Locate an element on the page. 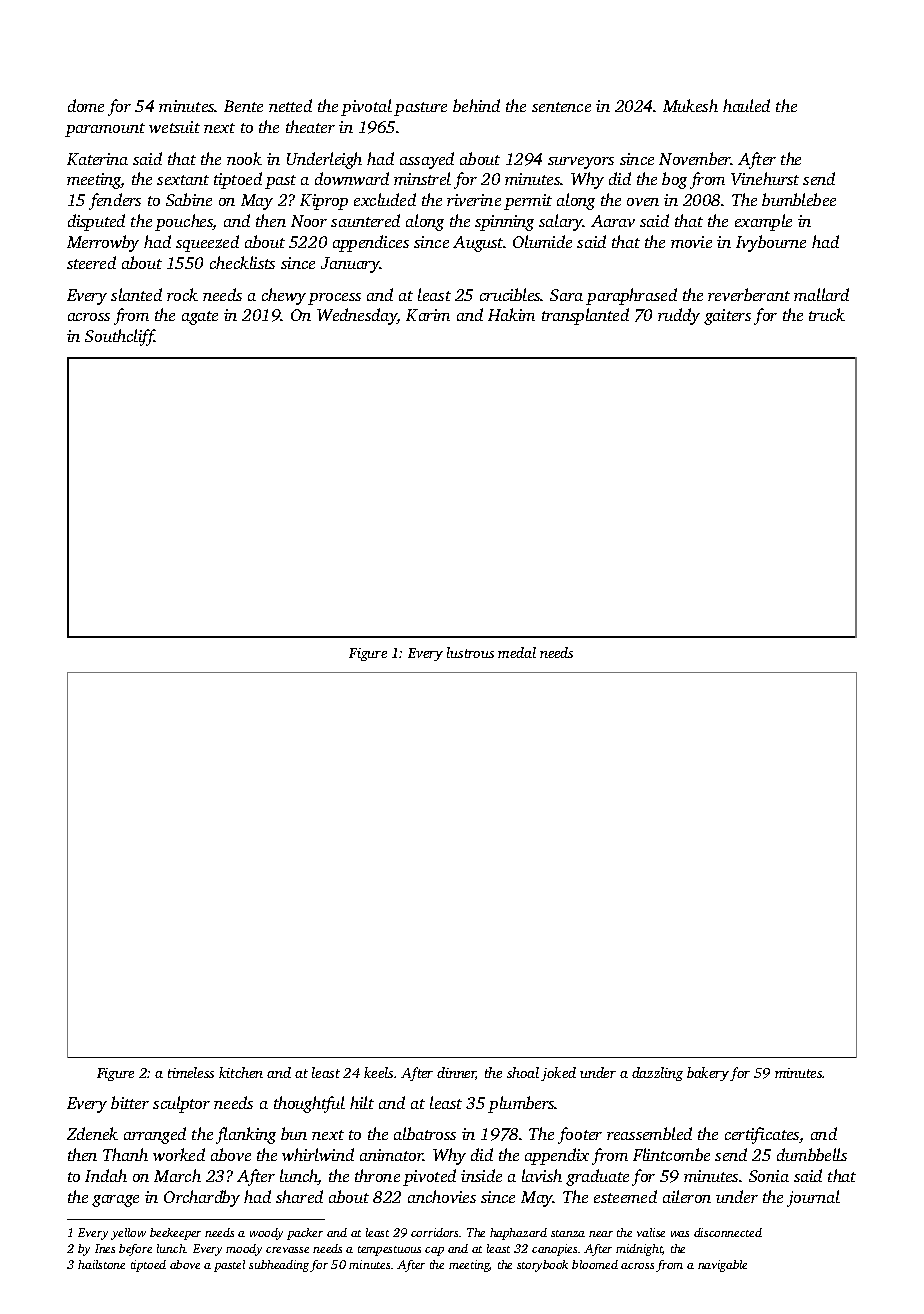 Image resolution: width=924 pixels, height=1314 pixels. Wednesday is located at coordinates (357, 316).
